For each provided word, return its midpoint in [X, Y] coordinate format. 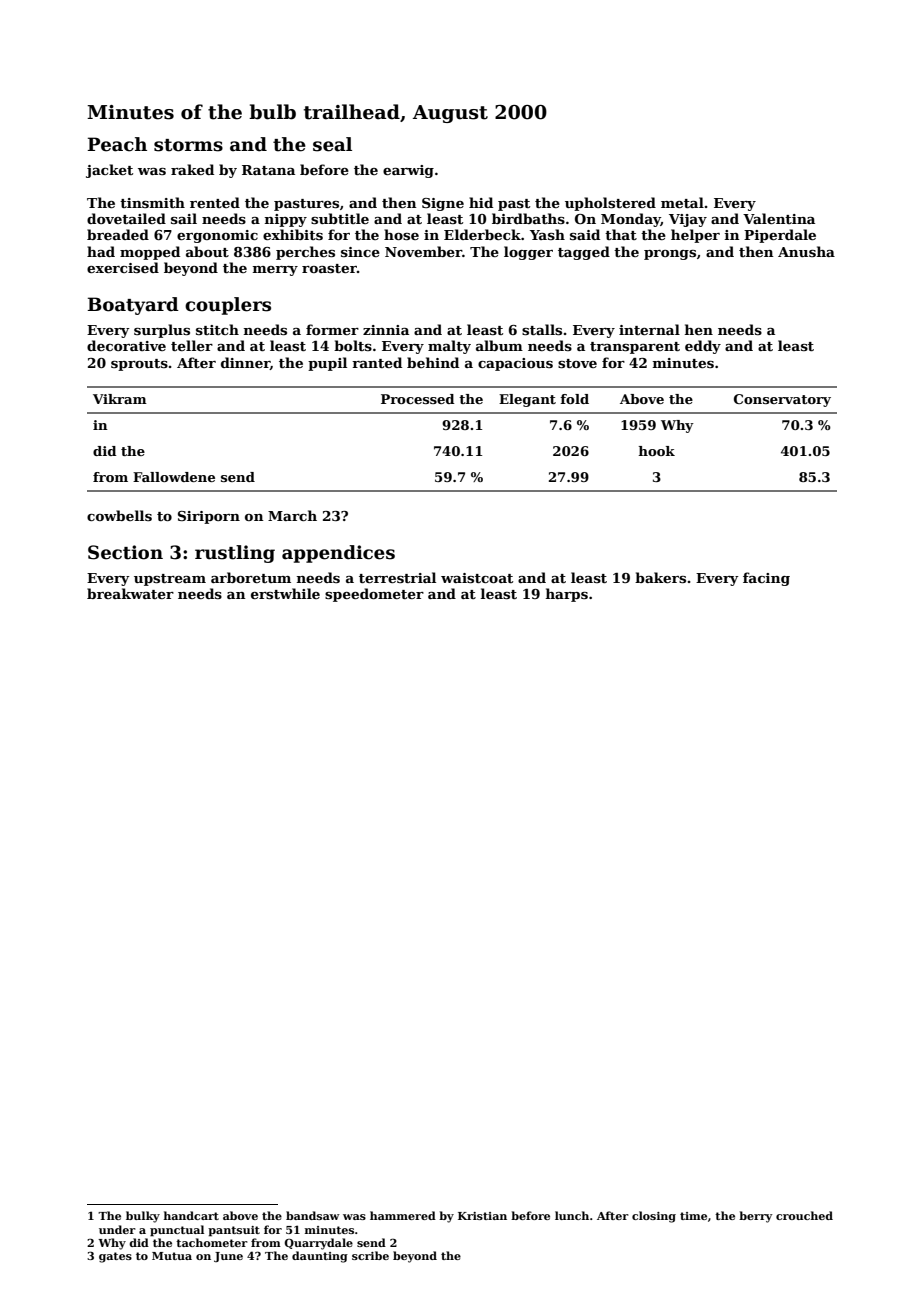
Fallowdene [174, 477]
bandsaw [313, 1215]
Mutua [172, 1256]
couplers [228, 306]
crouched [804, 1215]
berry [756, 1217]
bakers [660, 577]
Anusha [806, 251]
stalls [542, 329]
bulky [143, 1217]
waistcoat [477, 578]
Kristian [482, 1216]
